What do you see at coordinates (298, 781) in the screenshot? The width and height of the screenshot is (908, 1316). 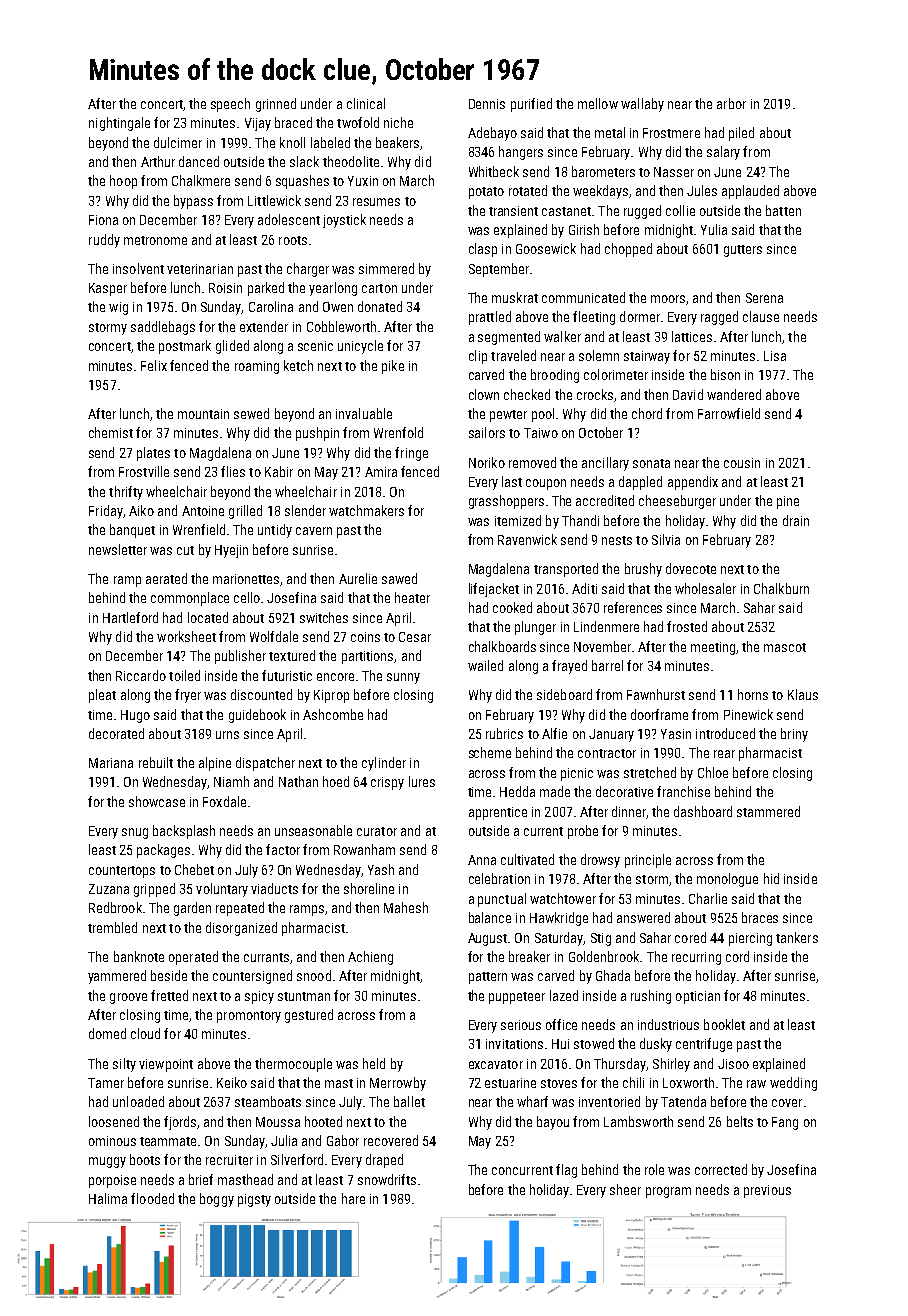 I see `Nathan` at bounding box center [298, 781].
